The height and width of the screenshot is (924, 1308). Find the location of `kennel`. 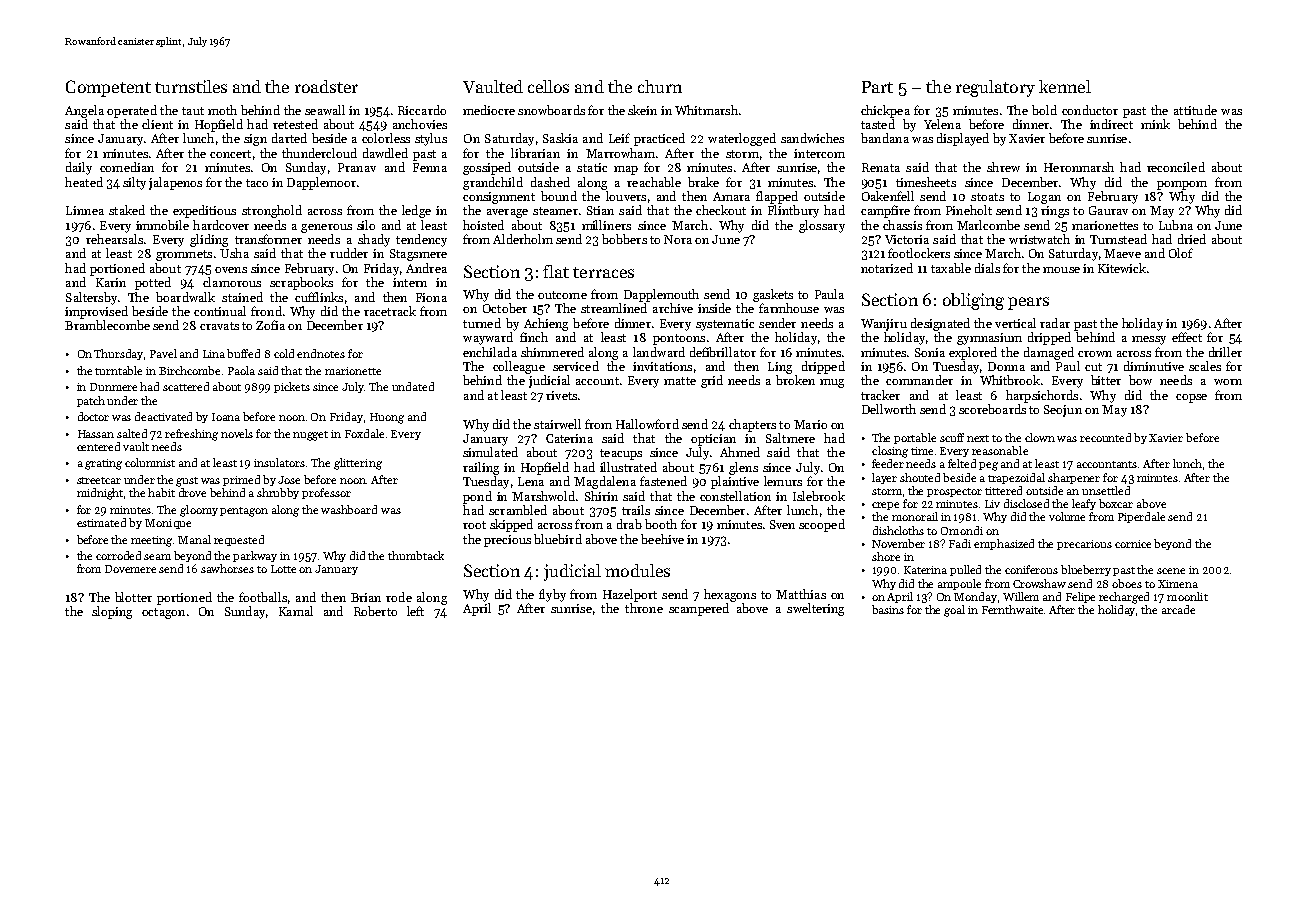

kennel is located at coordinates (1065, 86).
